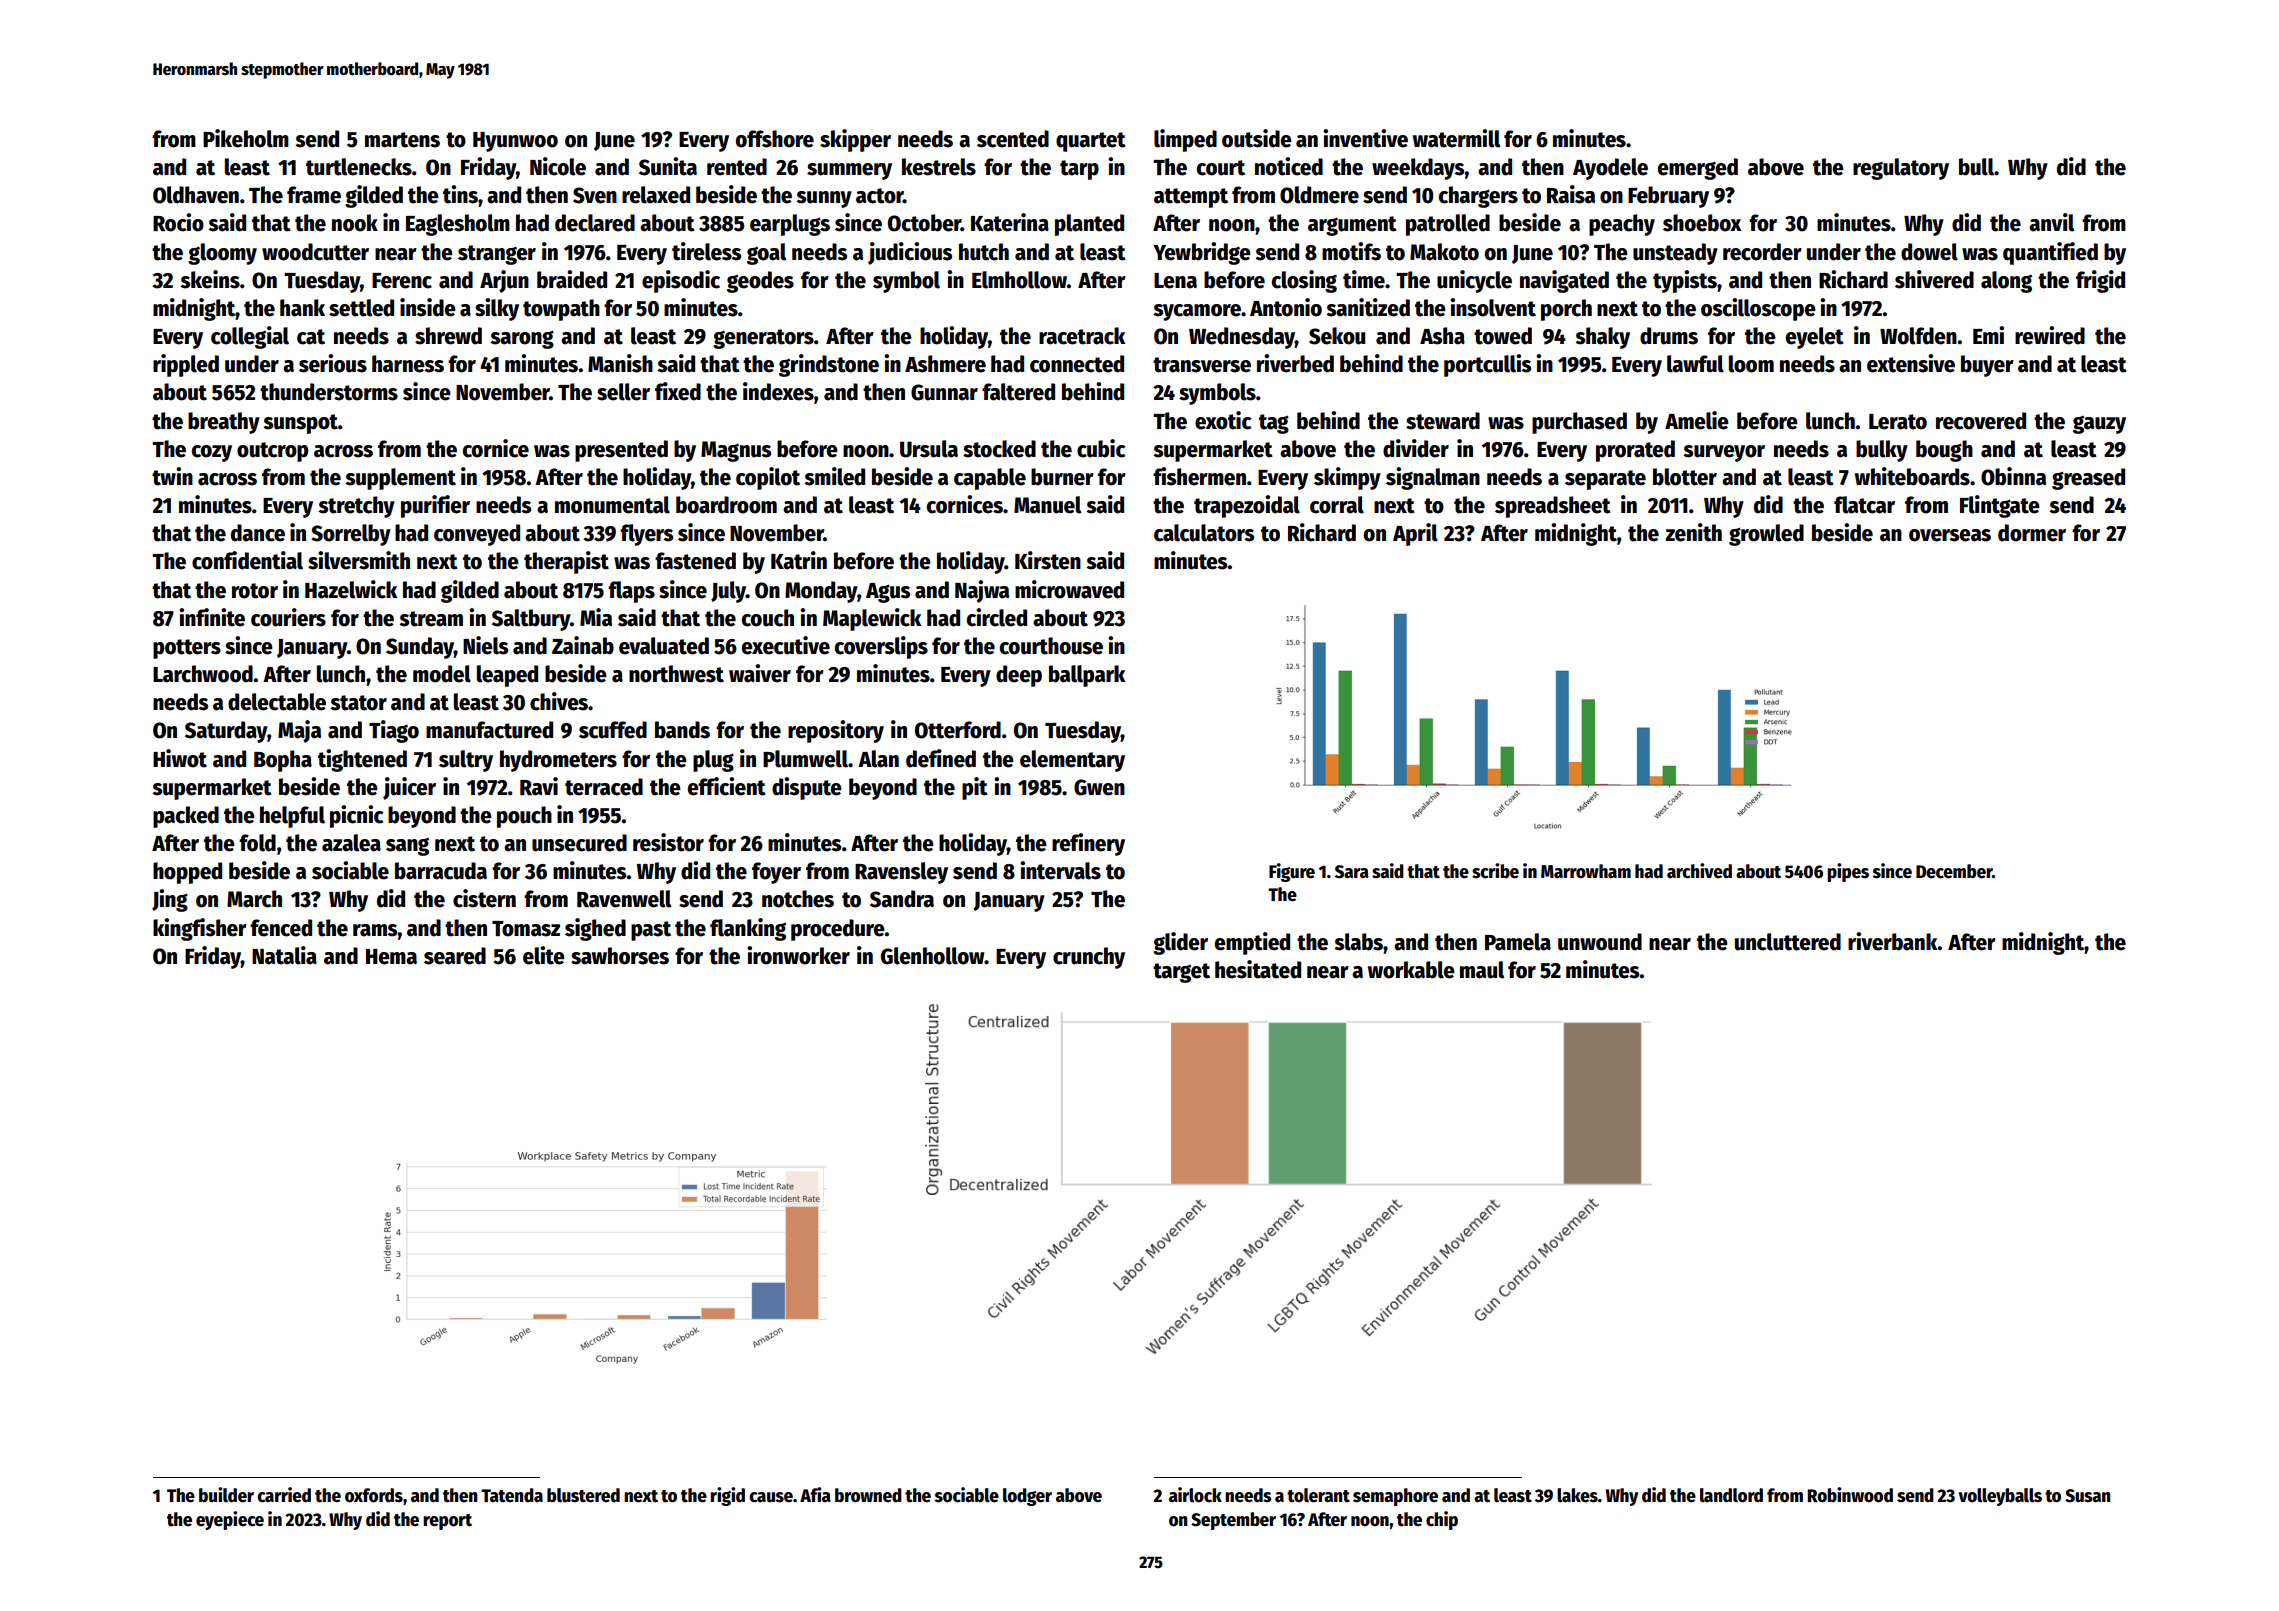  I want to click on Pikeholm, so click(246, 138).
